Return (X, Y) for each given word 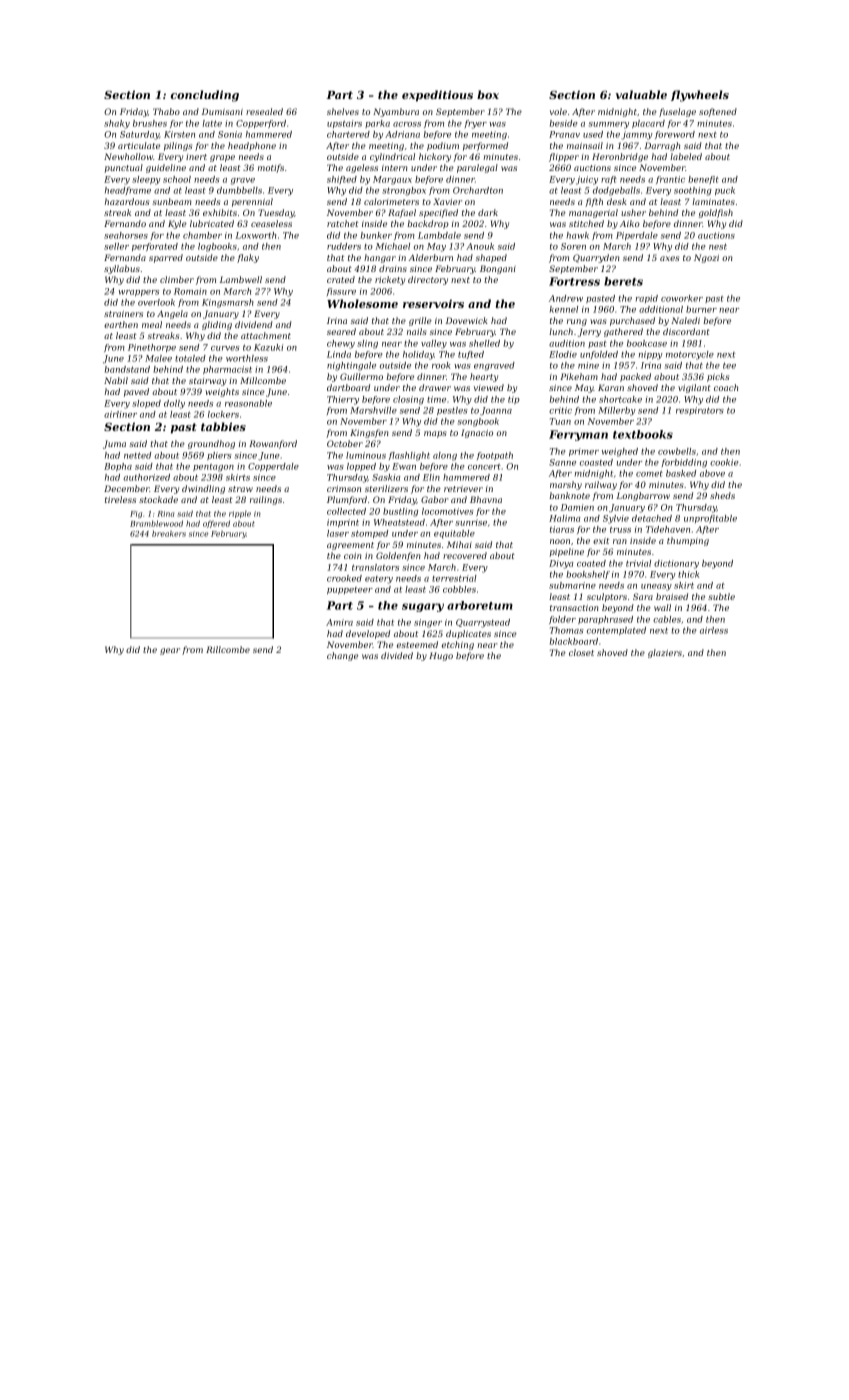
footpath (495, 456)
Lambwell (241, 279)
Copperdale (273, 467)
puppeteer (350, 590)
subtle (721, 596)
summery (609, 125)
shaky (117, 124)
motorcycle (690, 355)
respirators (700, 411)
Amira (339, 622)
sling (367, 344)
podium (443, 146)
